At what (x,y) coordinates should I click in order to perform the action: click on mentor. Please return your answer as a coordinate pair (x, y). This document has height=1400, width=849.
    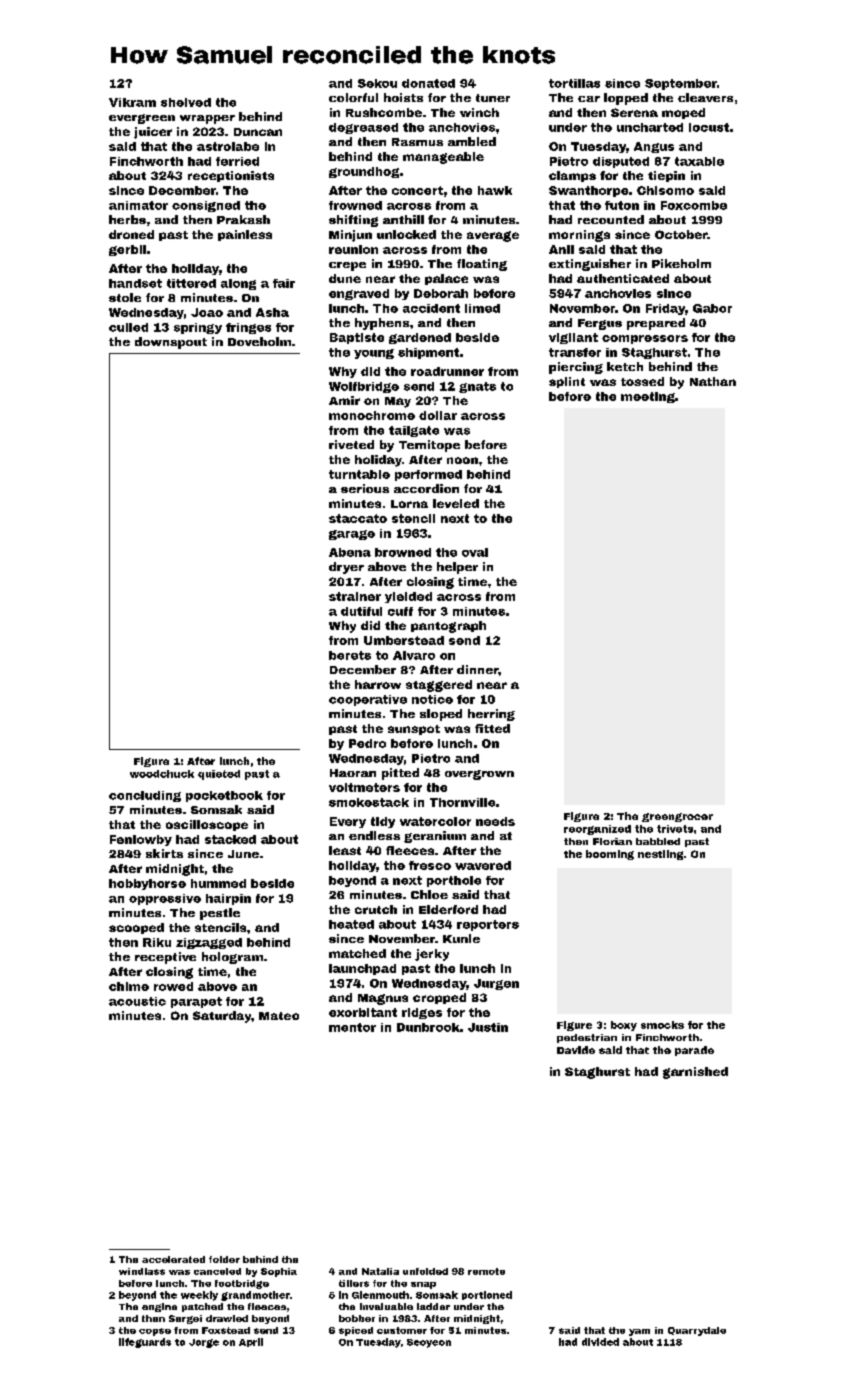
    Looking at the image, I should click on (352, 1027).
